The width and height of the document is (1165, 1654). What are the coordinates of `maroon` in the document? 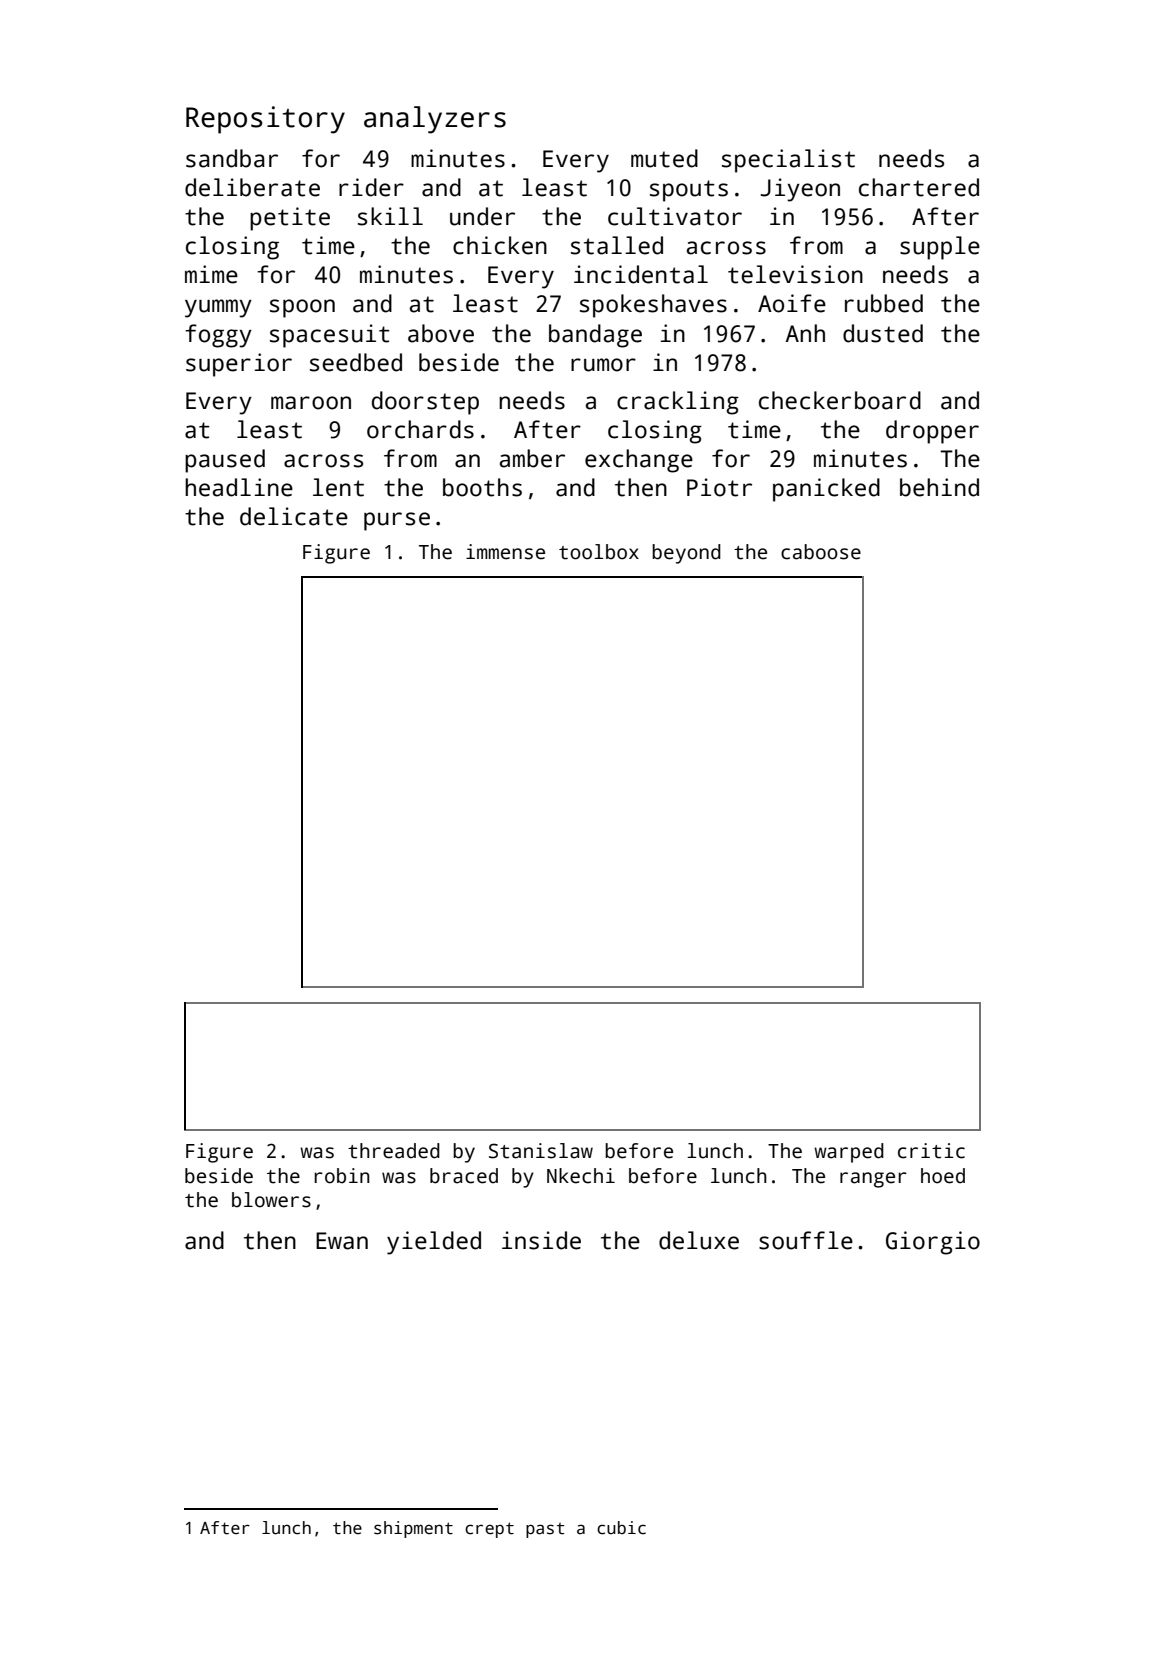 It's located at (311, 403).
